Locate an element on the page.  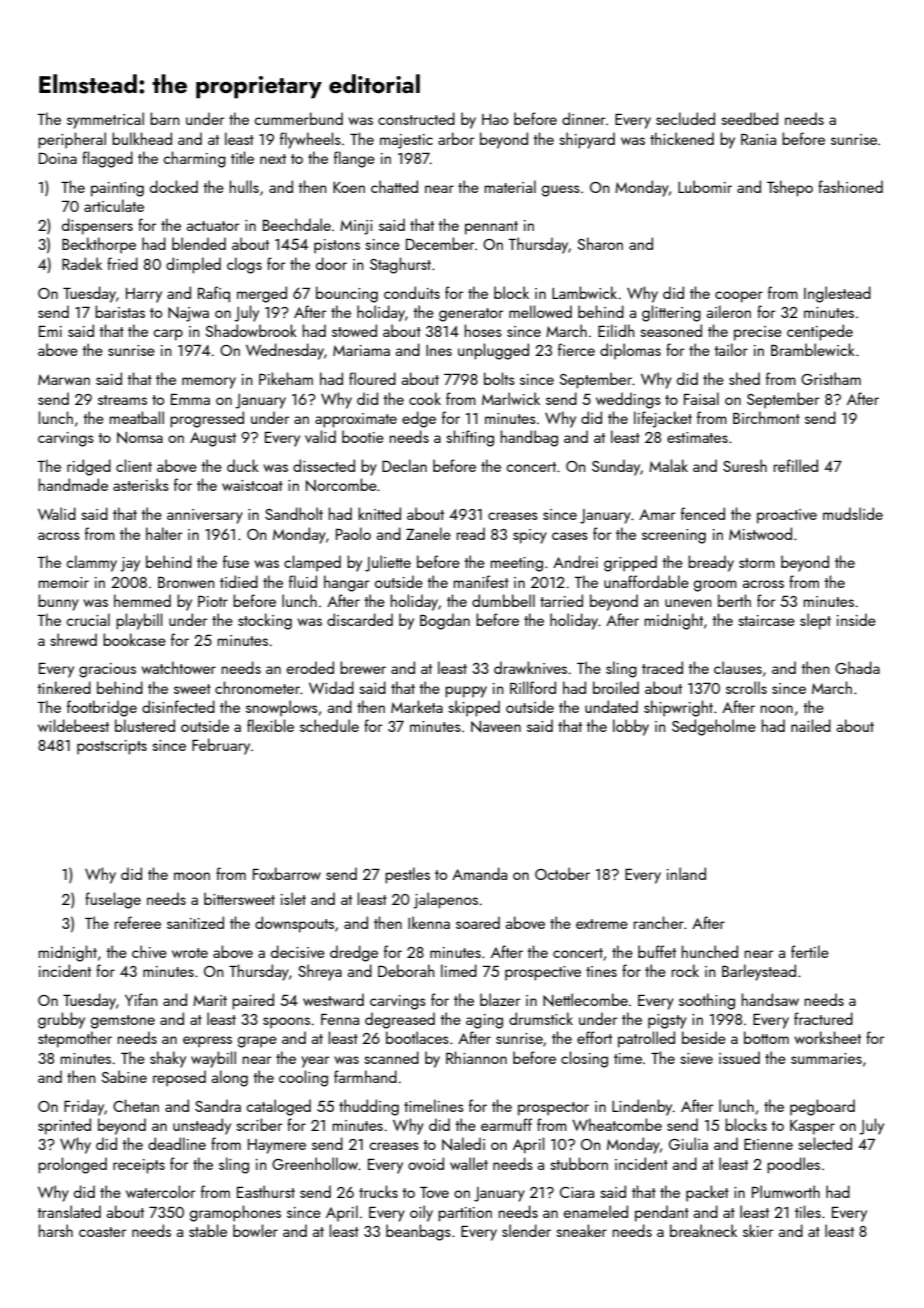
moon is located at coordinates (192, 876).
